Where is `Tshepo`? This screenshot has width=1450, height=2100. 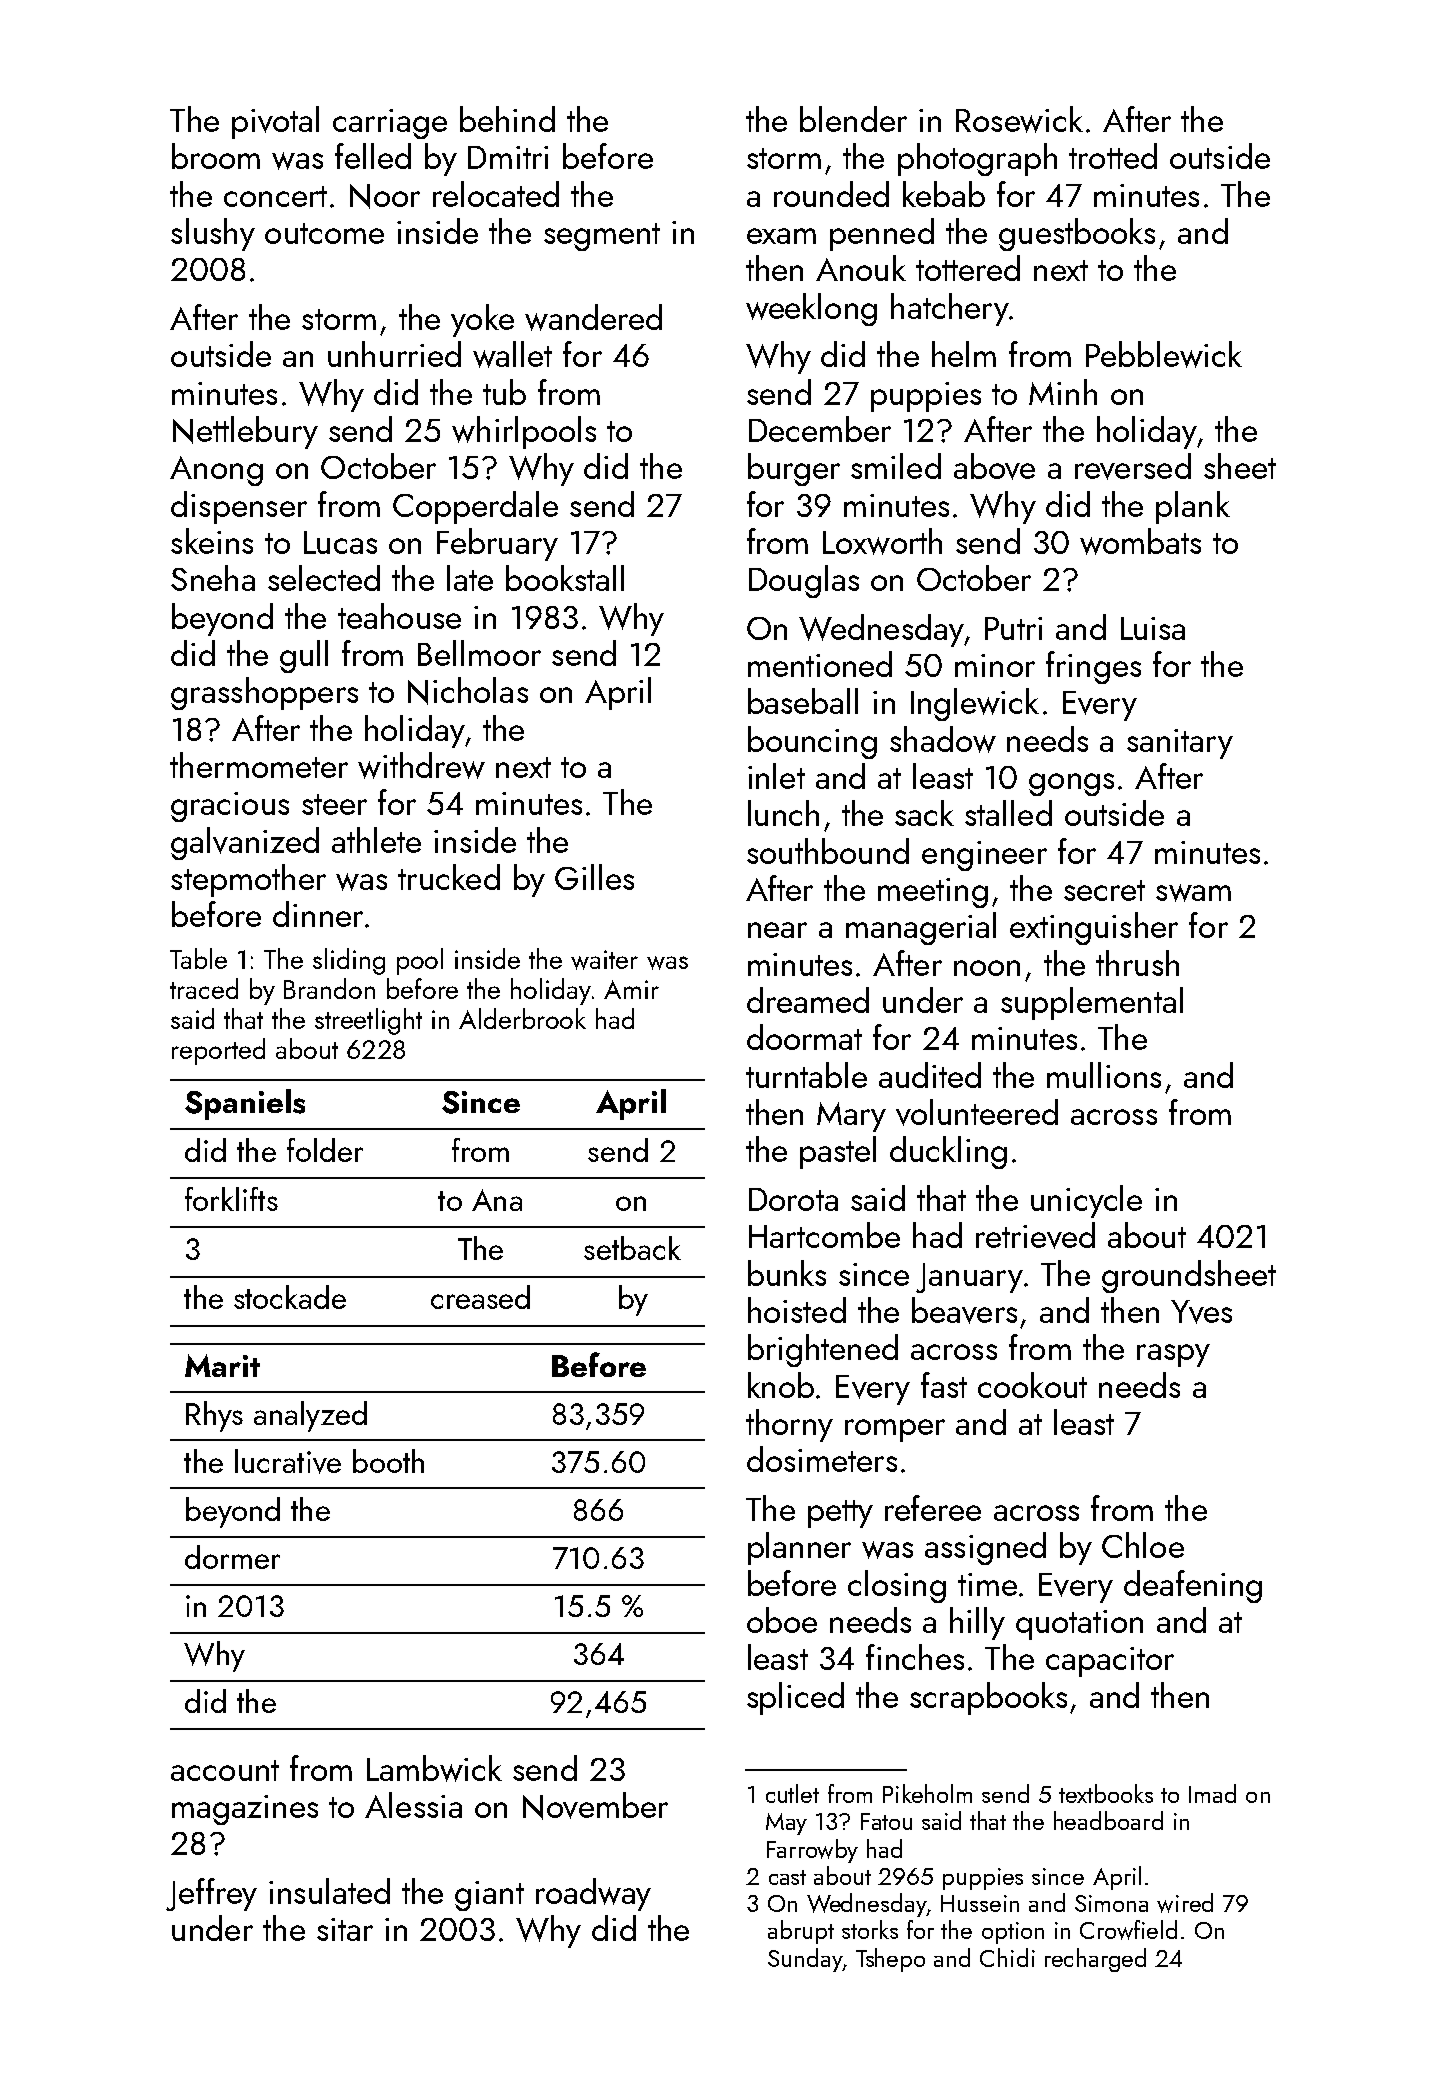
Tshepo is located at coordinates (890, 1960).
